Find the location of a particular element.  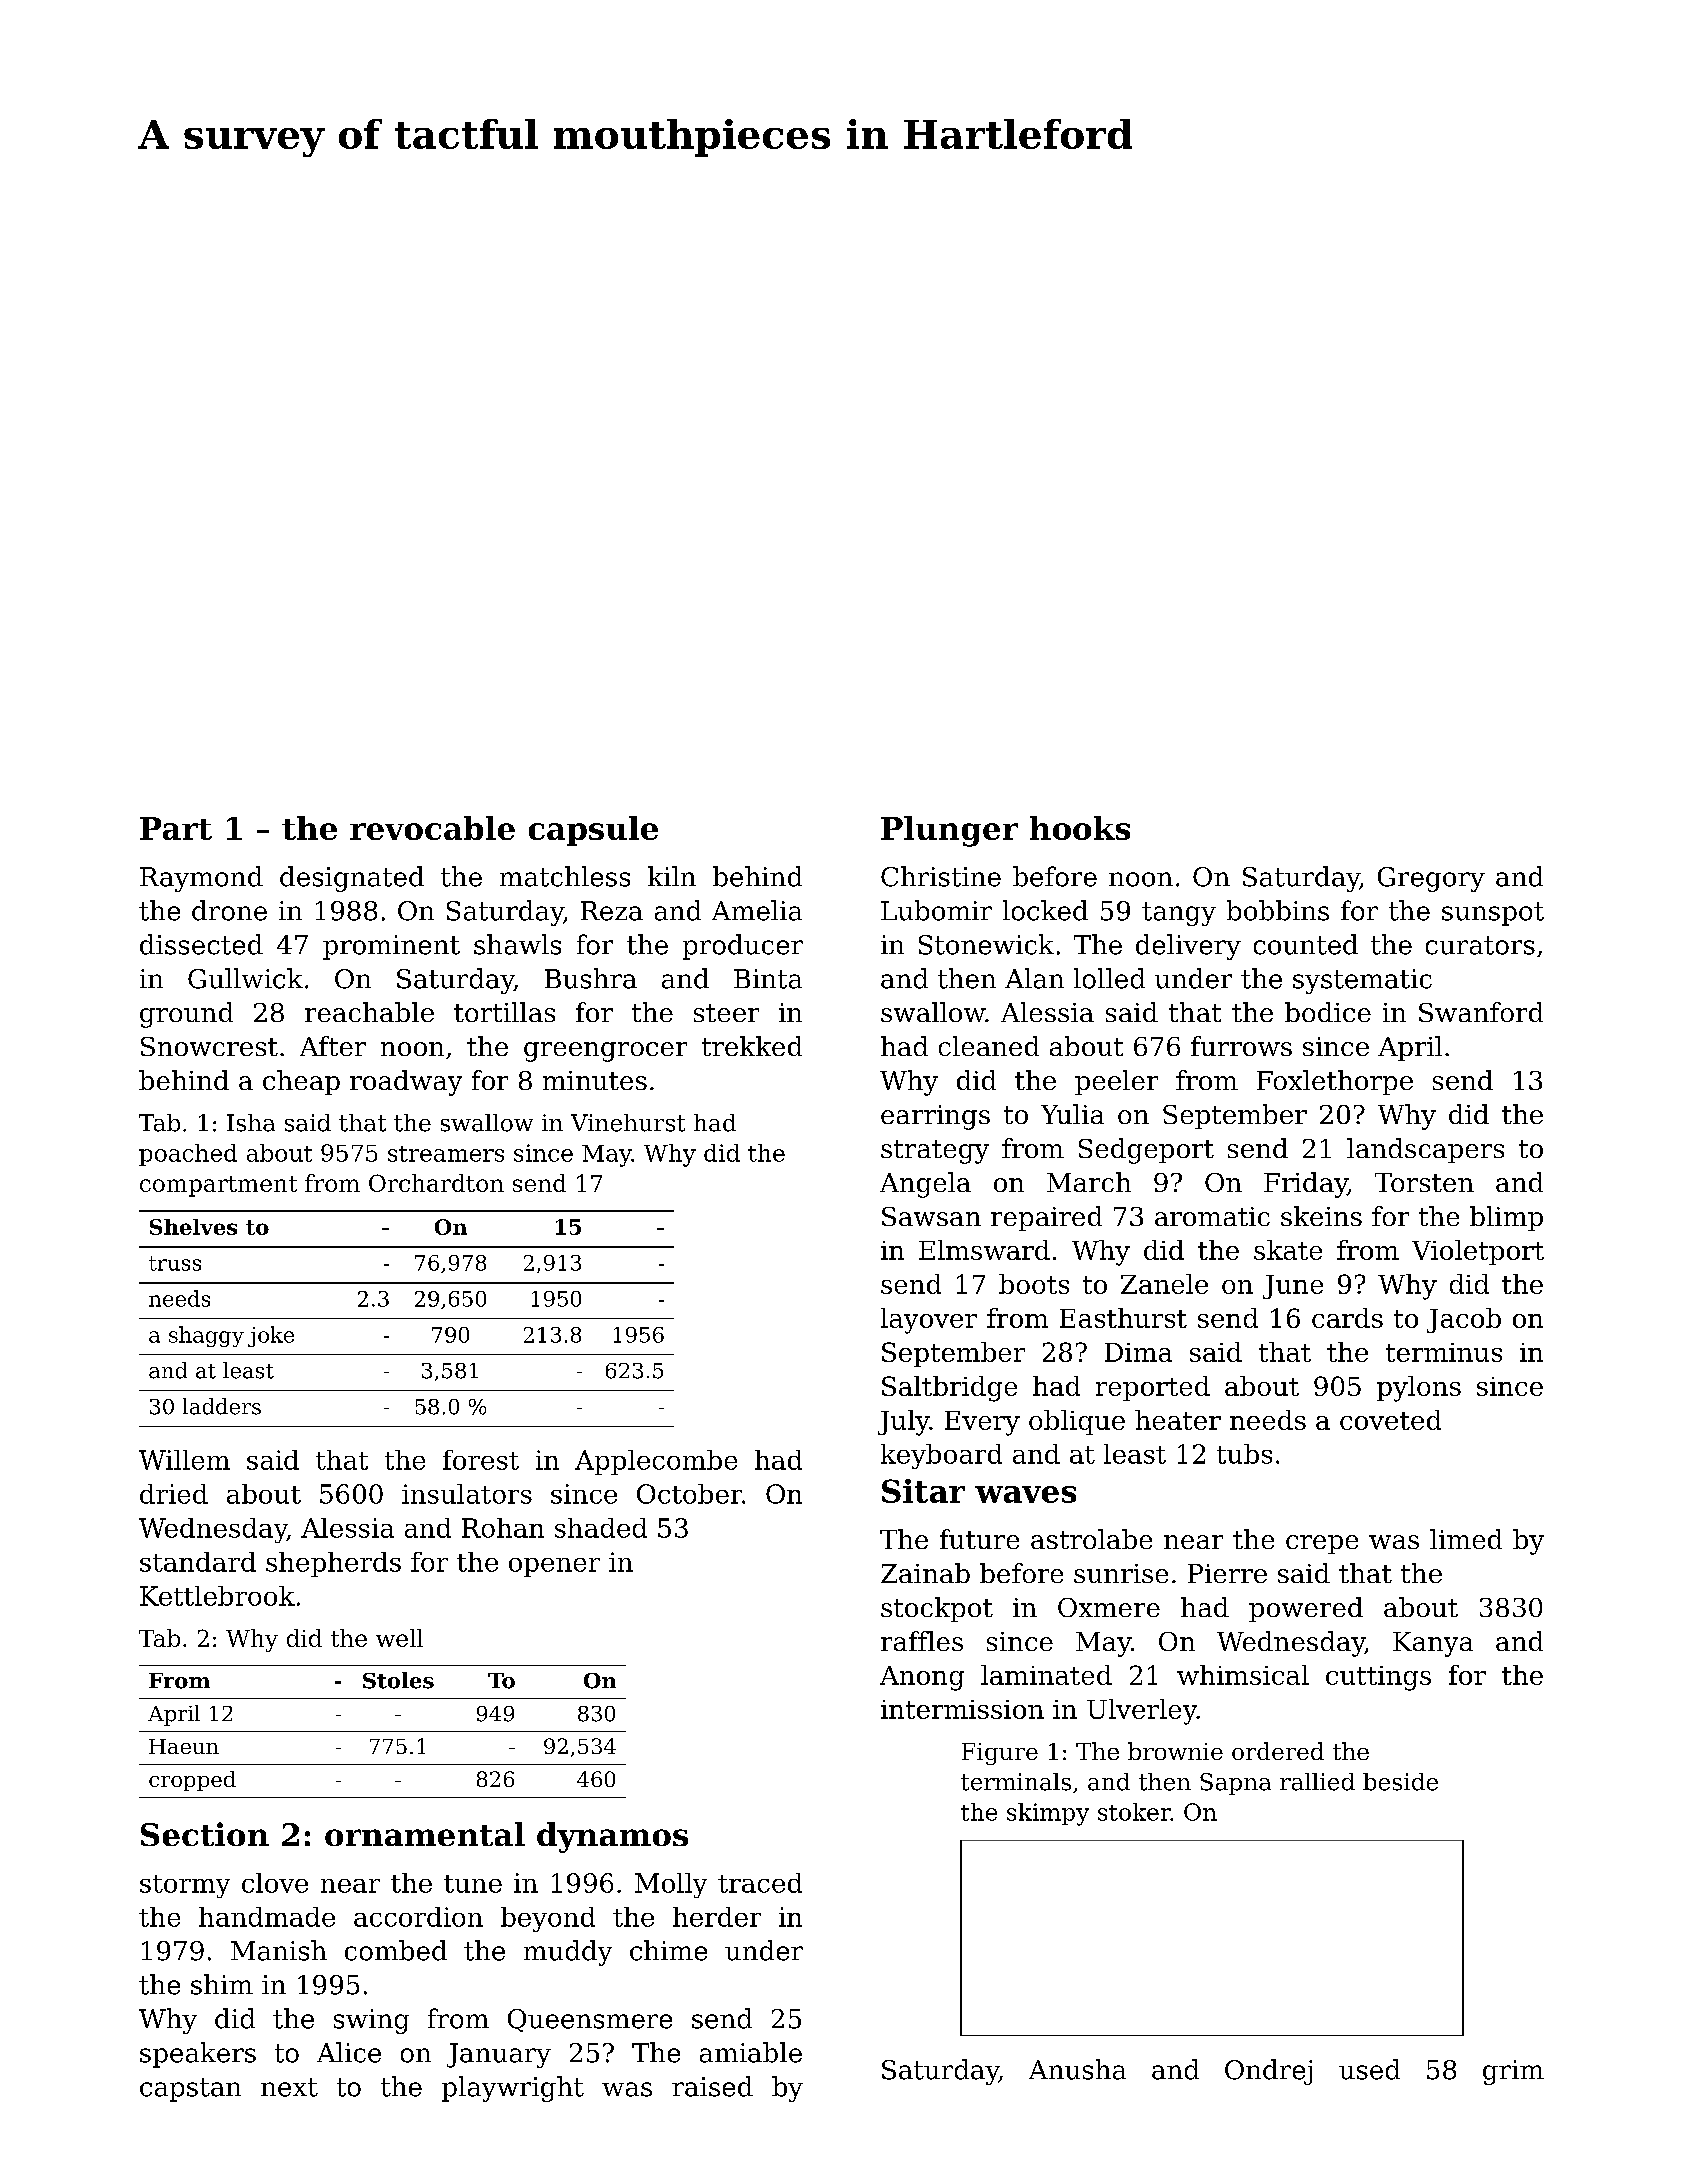

landscapers is located at coordinates (1425, 1150).
